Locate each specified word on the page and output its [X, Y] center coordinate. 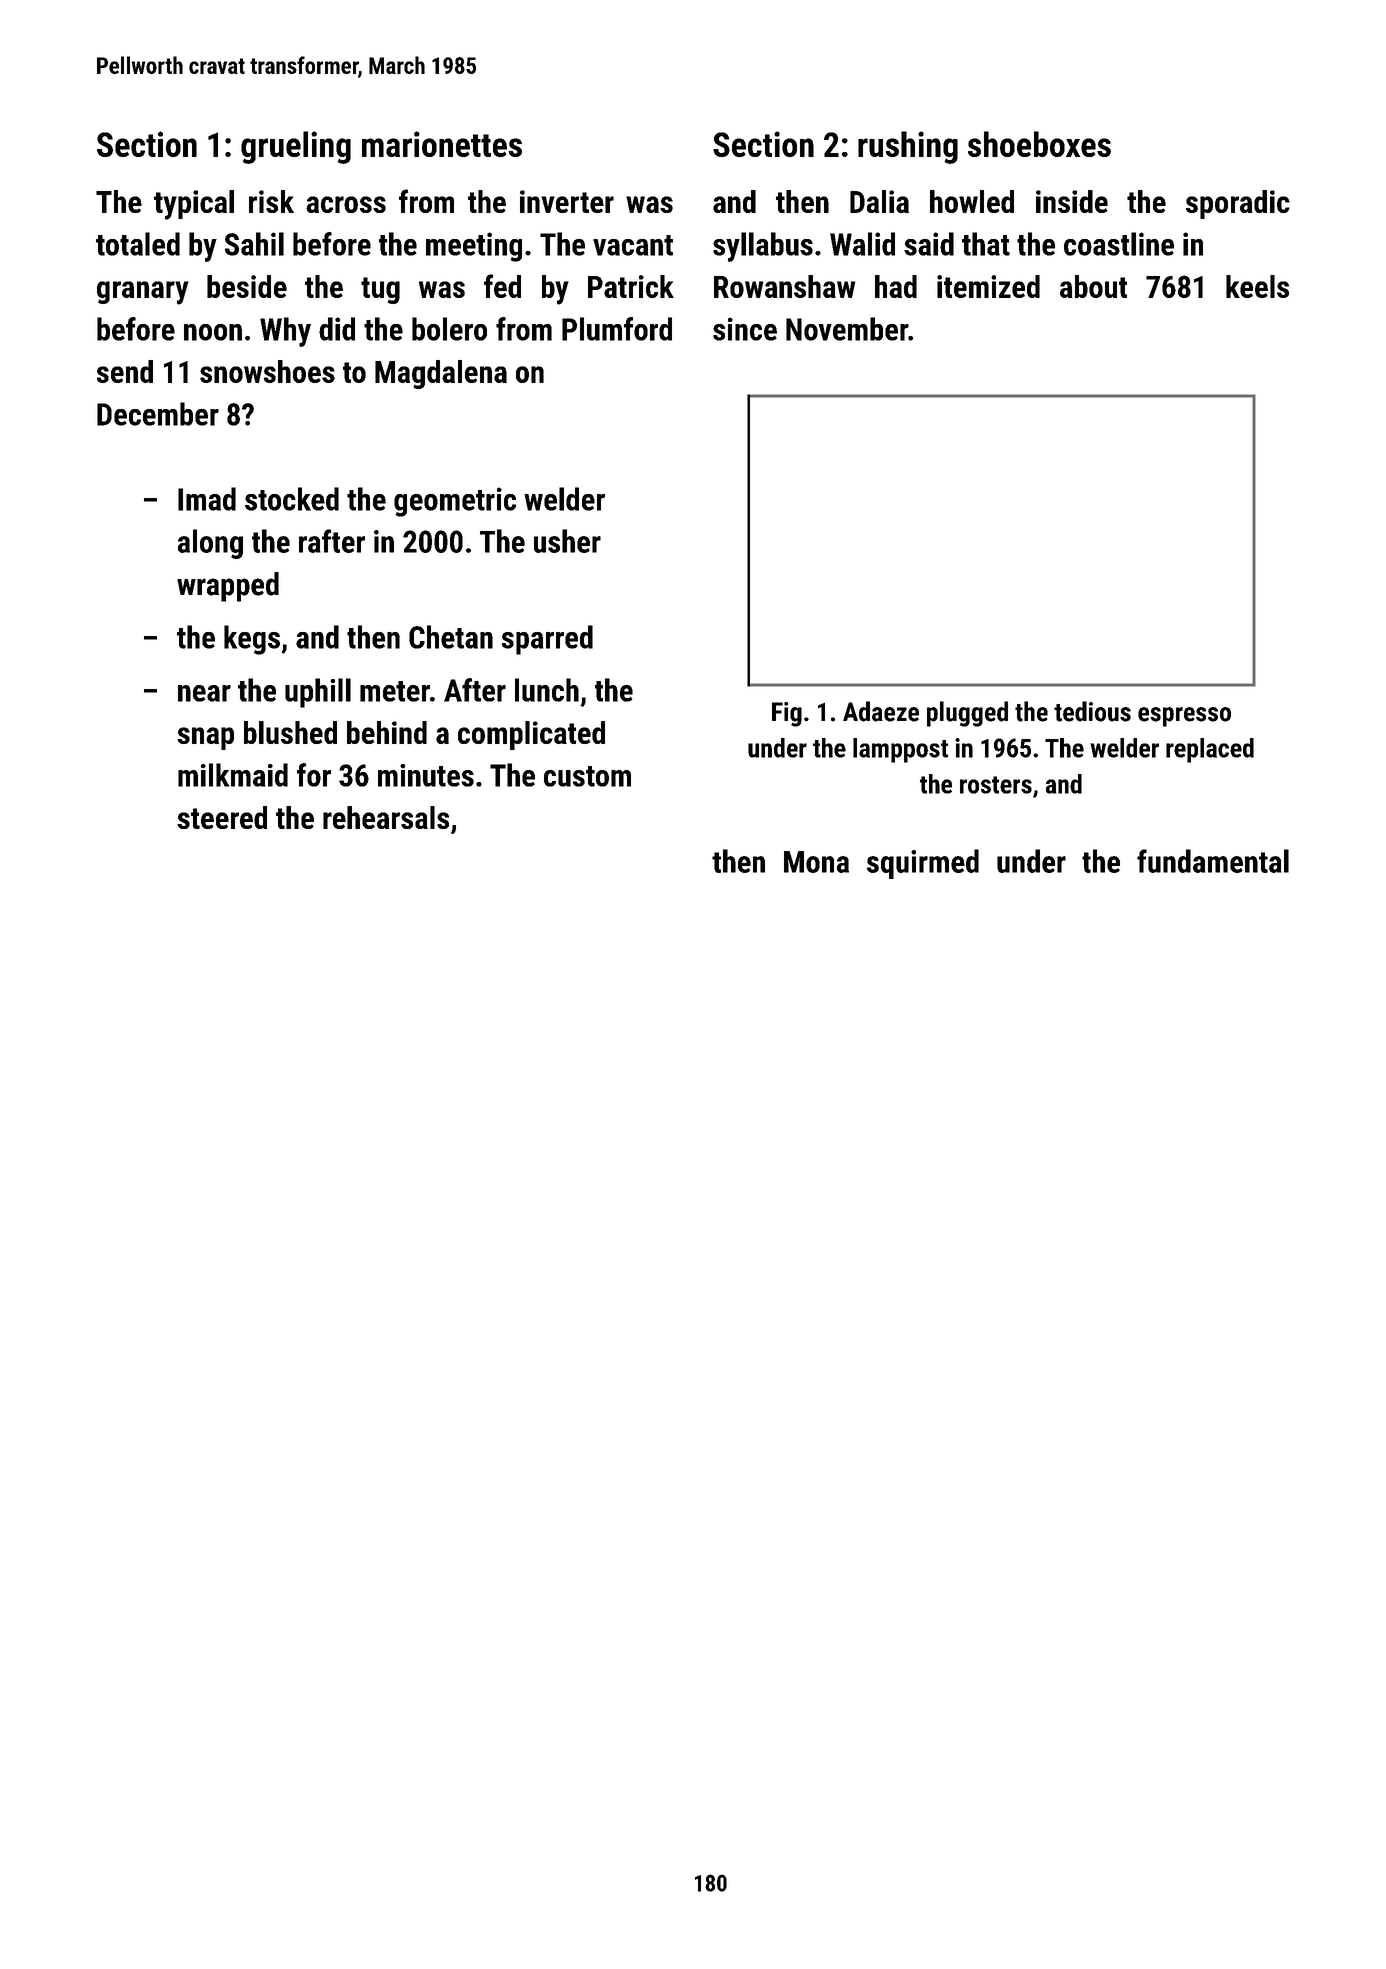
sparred [547, 640]
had [896, 286]
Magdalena [441, 374]
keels [1257, 286]
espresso [1184, 717]
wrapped [228, 587]
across [346, 204]
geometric [455, 502]
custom [587, 776]
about [1093, 286]
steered [222, 817]
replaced [1210, 750]
